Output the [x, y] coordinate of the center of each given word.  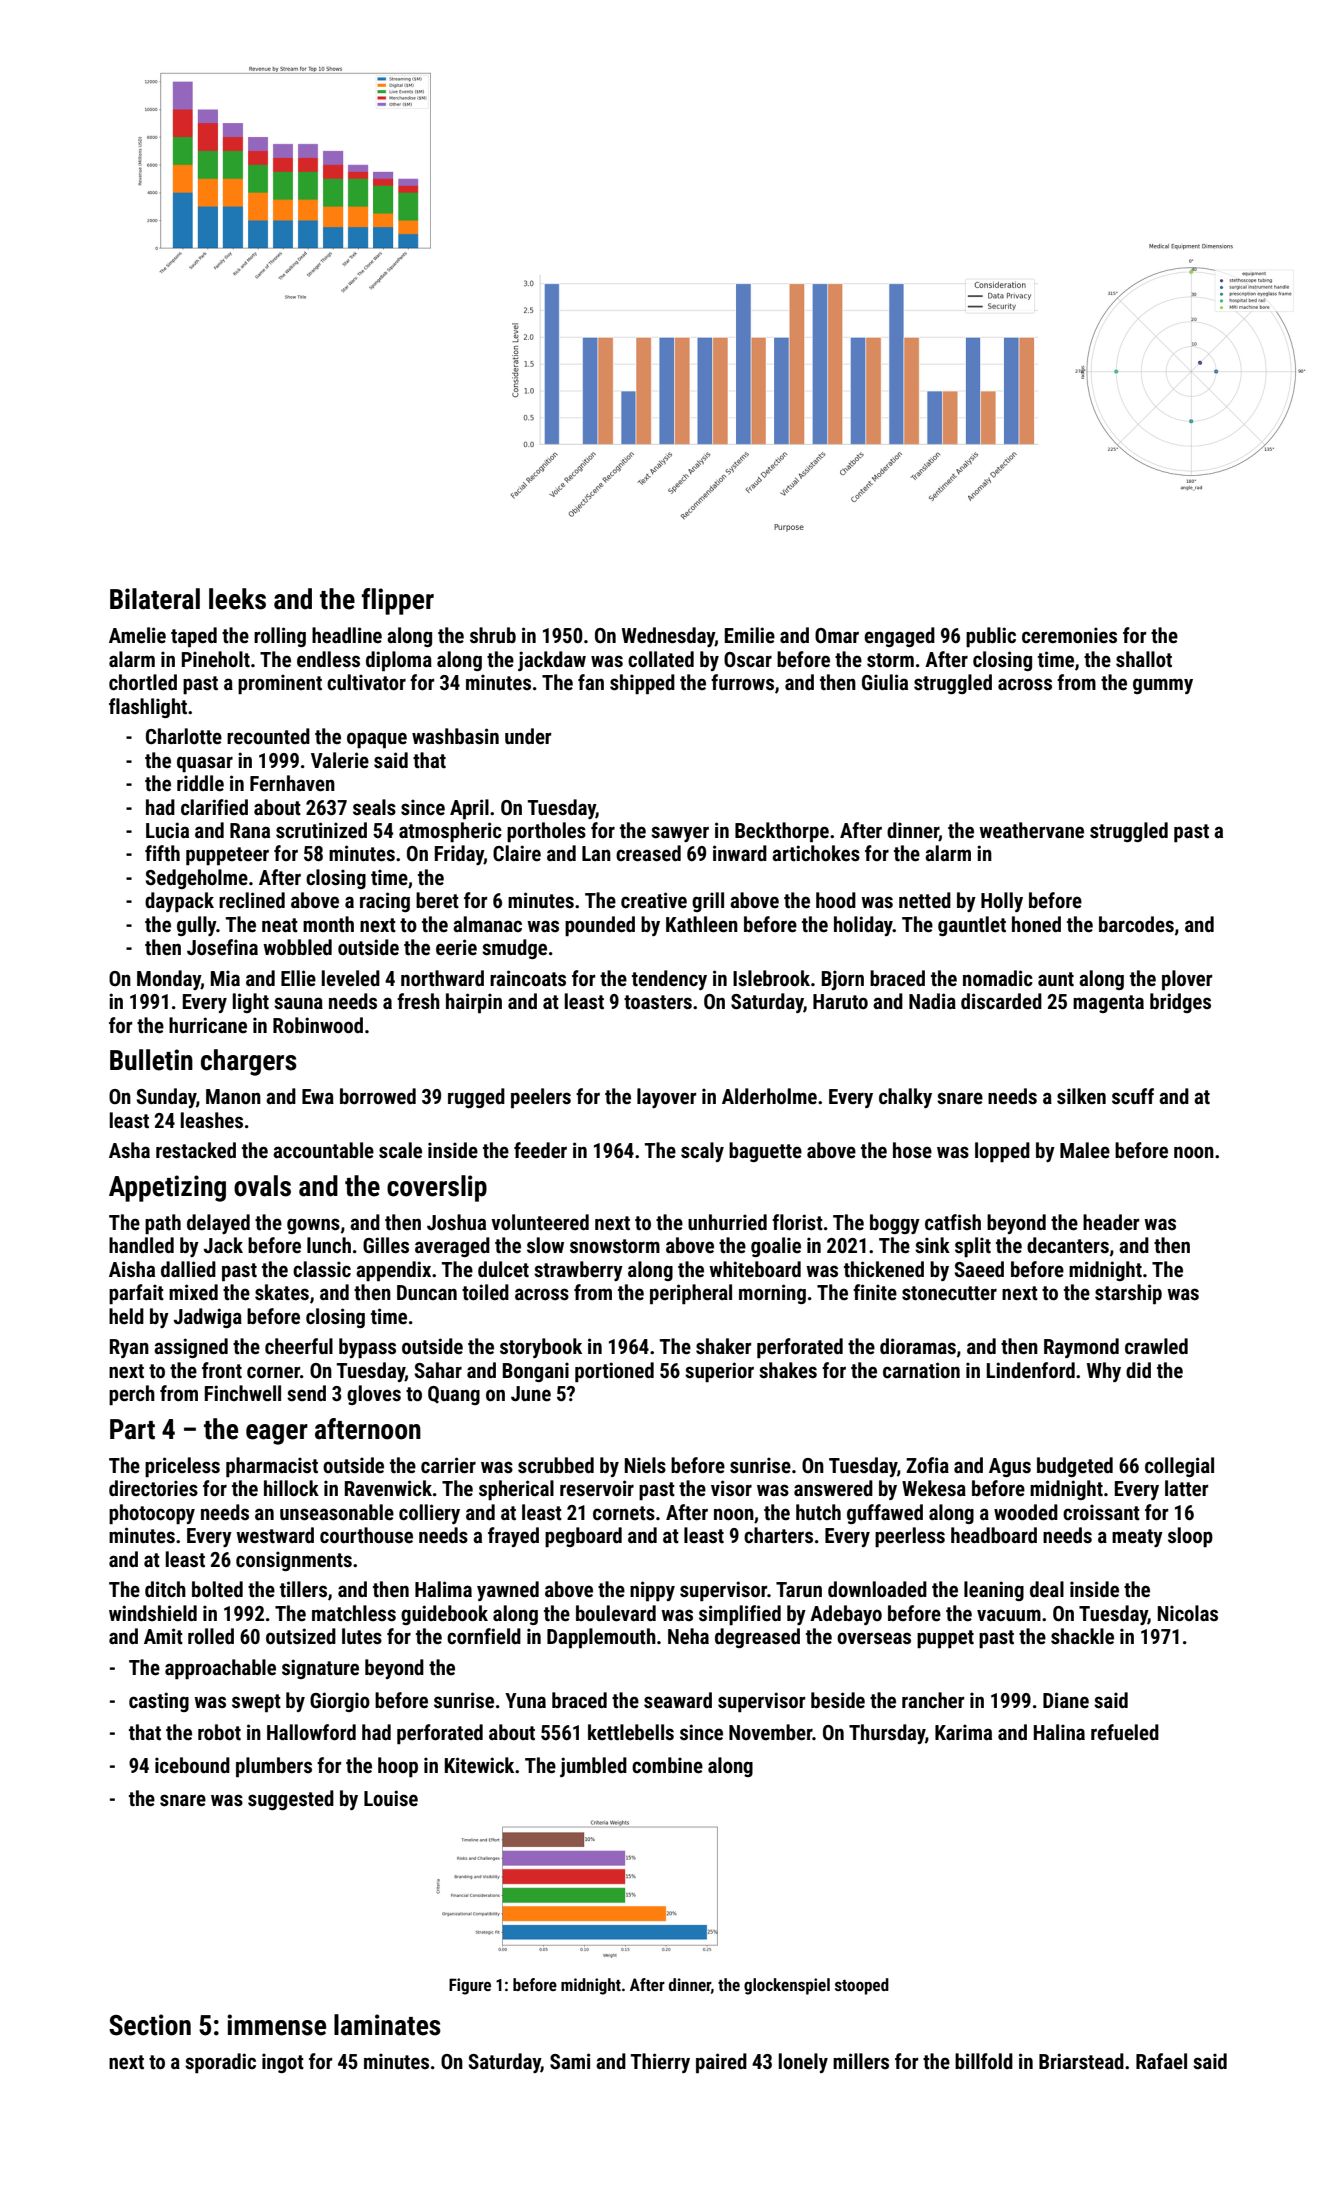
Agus [1010, 1467]
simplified [740, 1615]
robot [219, 1732]
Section [150, 2025]
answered [833, 1488]
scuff [1133, 1096]
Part [132, 1429]
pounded [600, 926]
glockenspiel [787, 1986]
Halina [1059, 1732]
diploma [399, 661]
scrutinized [321, 830]
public [991, 637]
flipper [397, 601]
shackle [1082, 1636]
